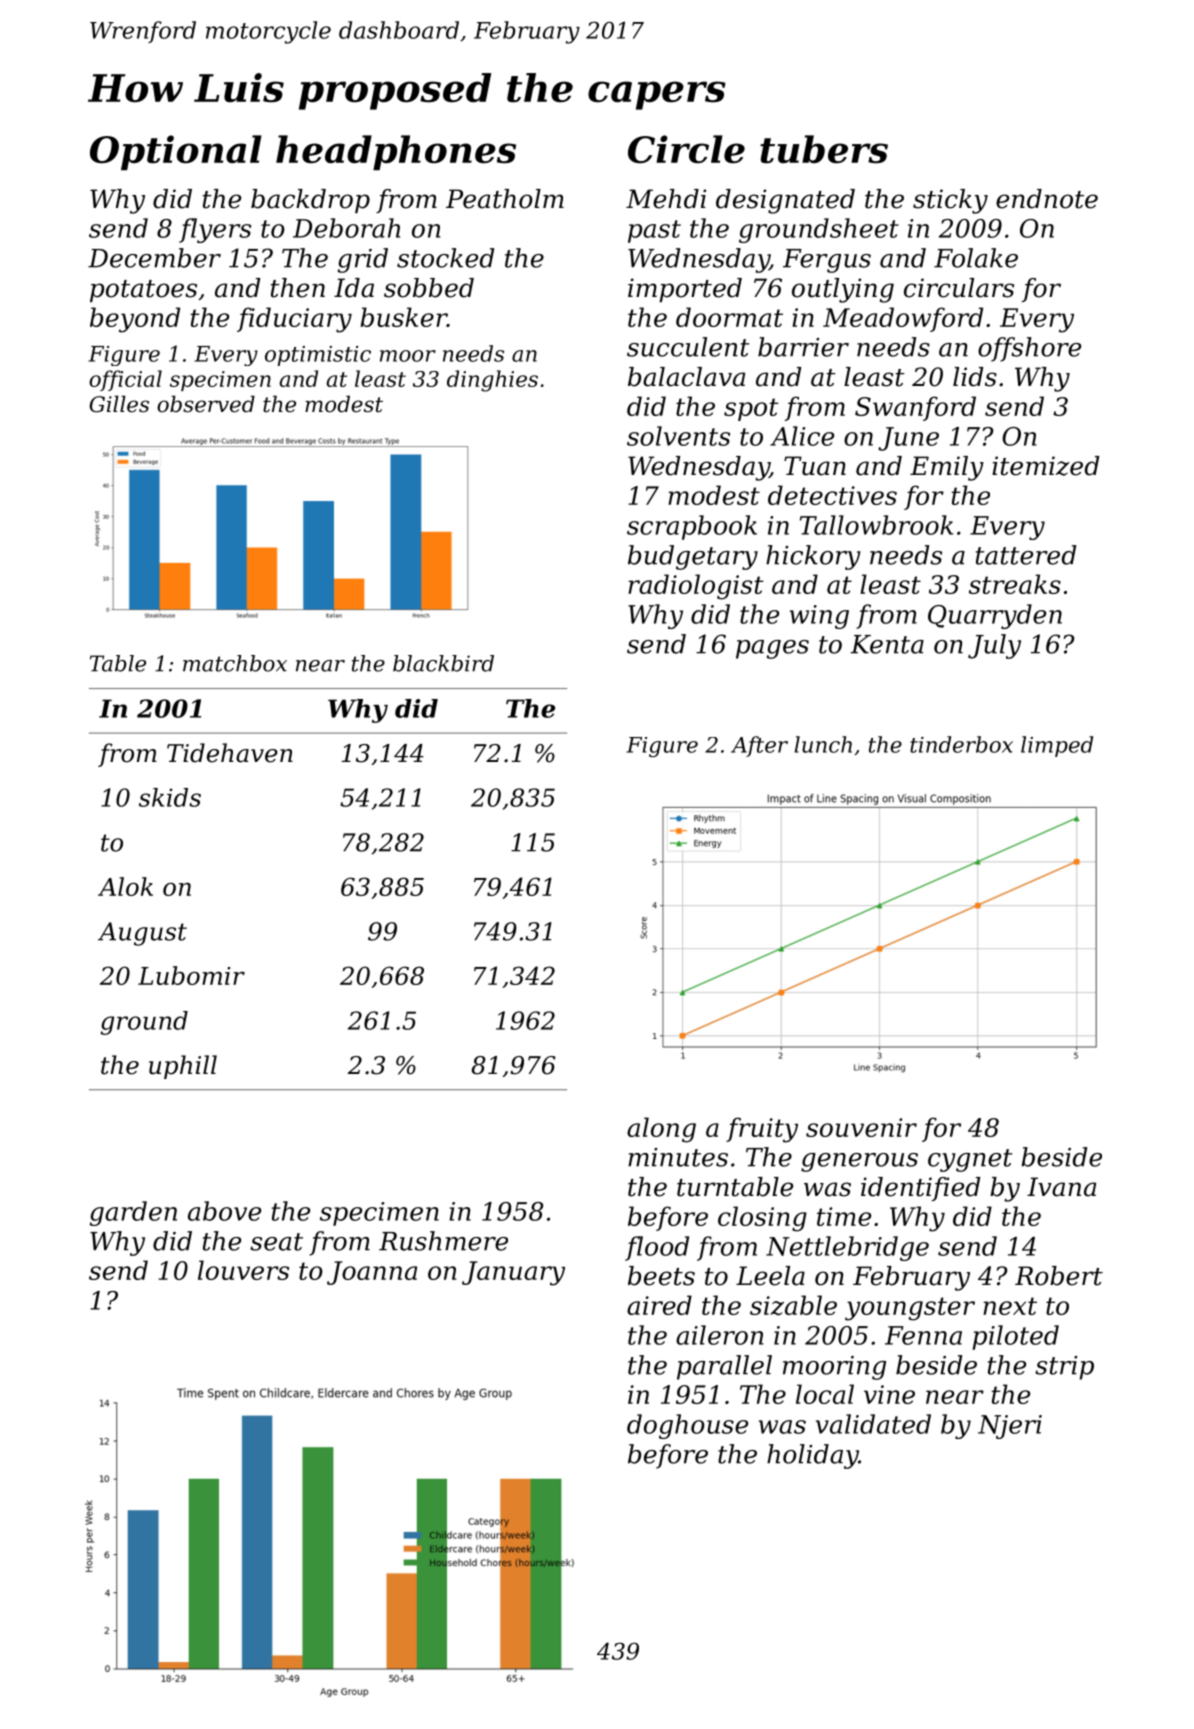 This screenshot has height=1729, width=1194. What do you see at coordinates (1057, 746) in the screenshot?
I see `limped` at bounding box center [1057, 746].
